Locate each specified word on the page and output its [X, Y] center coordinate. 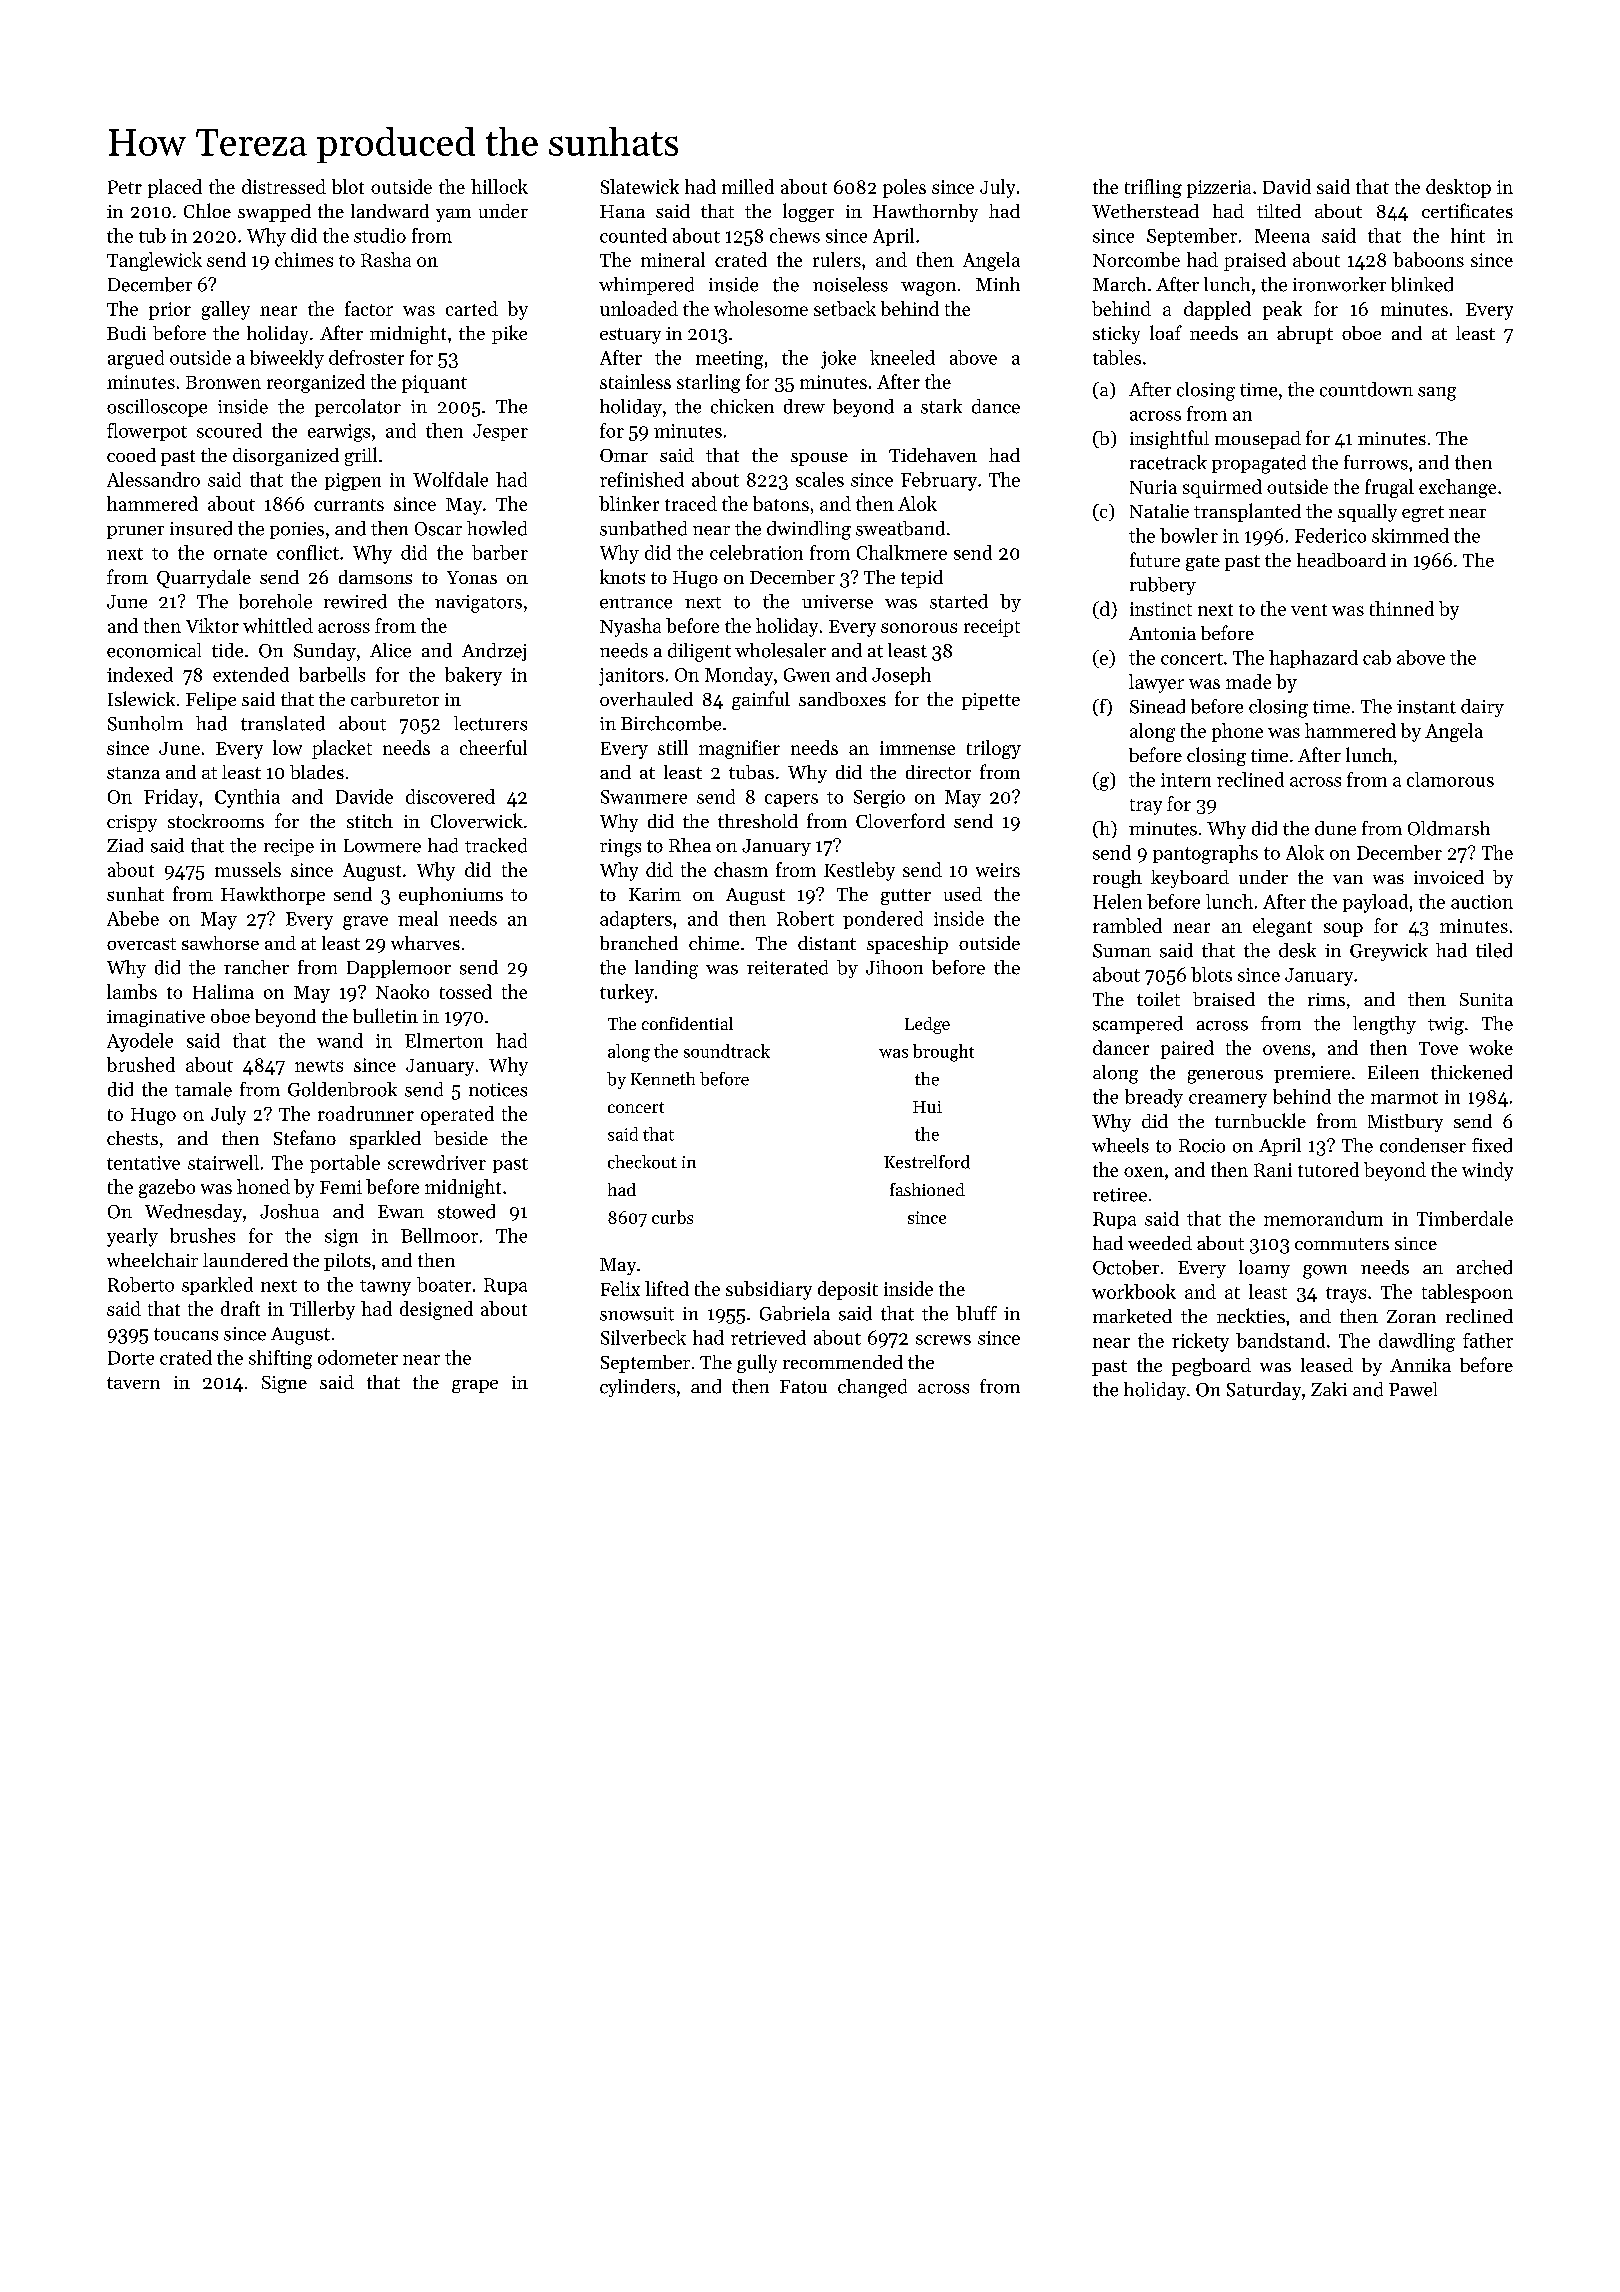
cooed [131, 455]
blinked [1422, 284]
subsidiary [769, 1290]
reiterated [787, 967]
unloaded [639, 308]
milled [748, 186]
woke [1491, 1047]
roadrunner [366, 1113]
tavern [133, 1383]
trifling [1153, 188]
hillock [499, 186]
